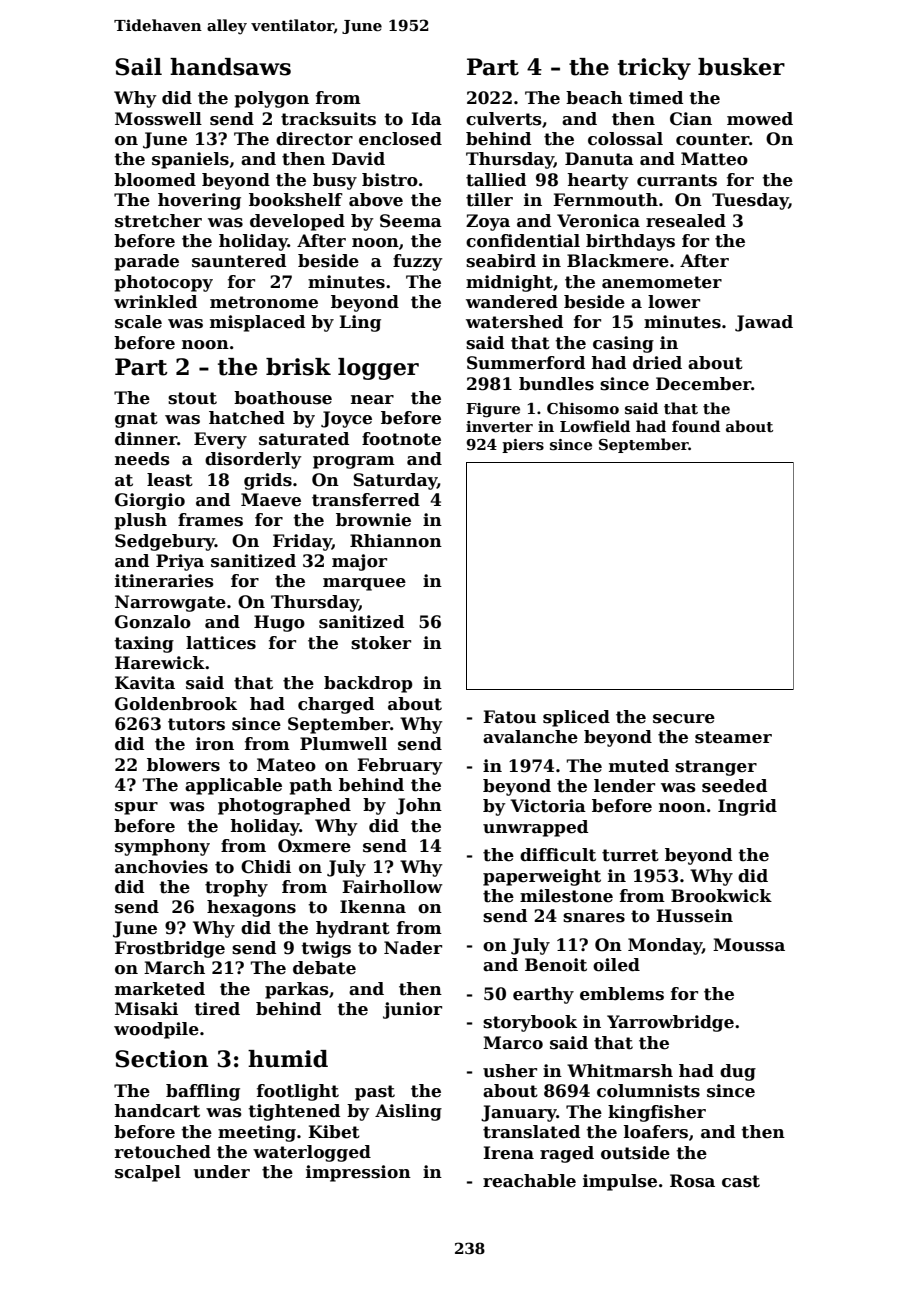 The image size is (908, 1316). Describe the element at coordinates (196, 724) in the screenshot. I see `tutors` at that location.
